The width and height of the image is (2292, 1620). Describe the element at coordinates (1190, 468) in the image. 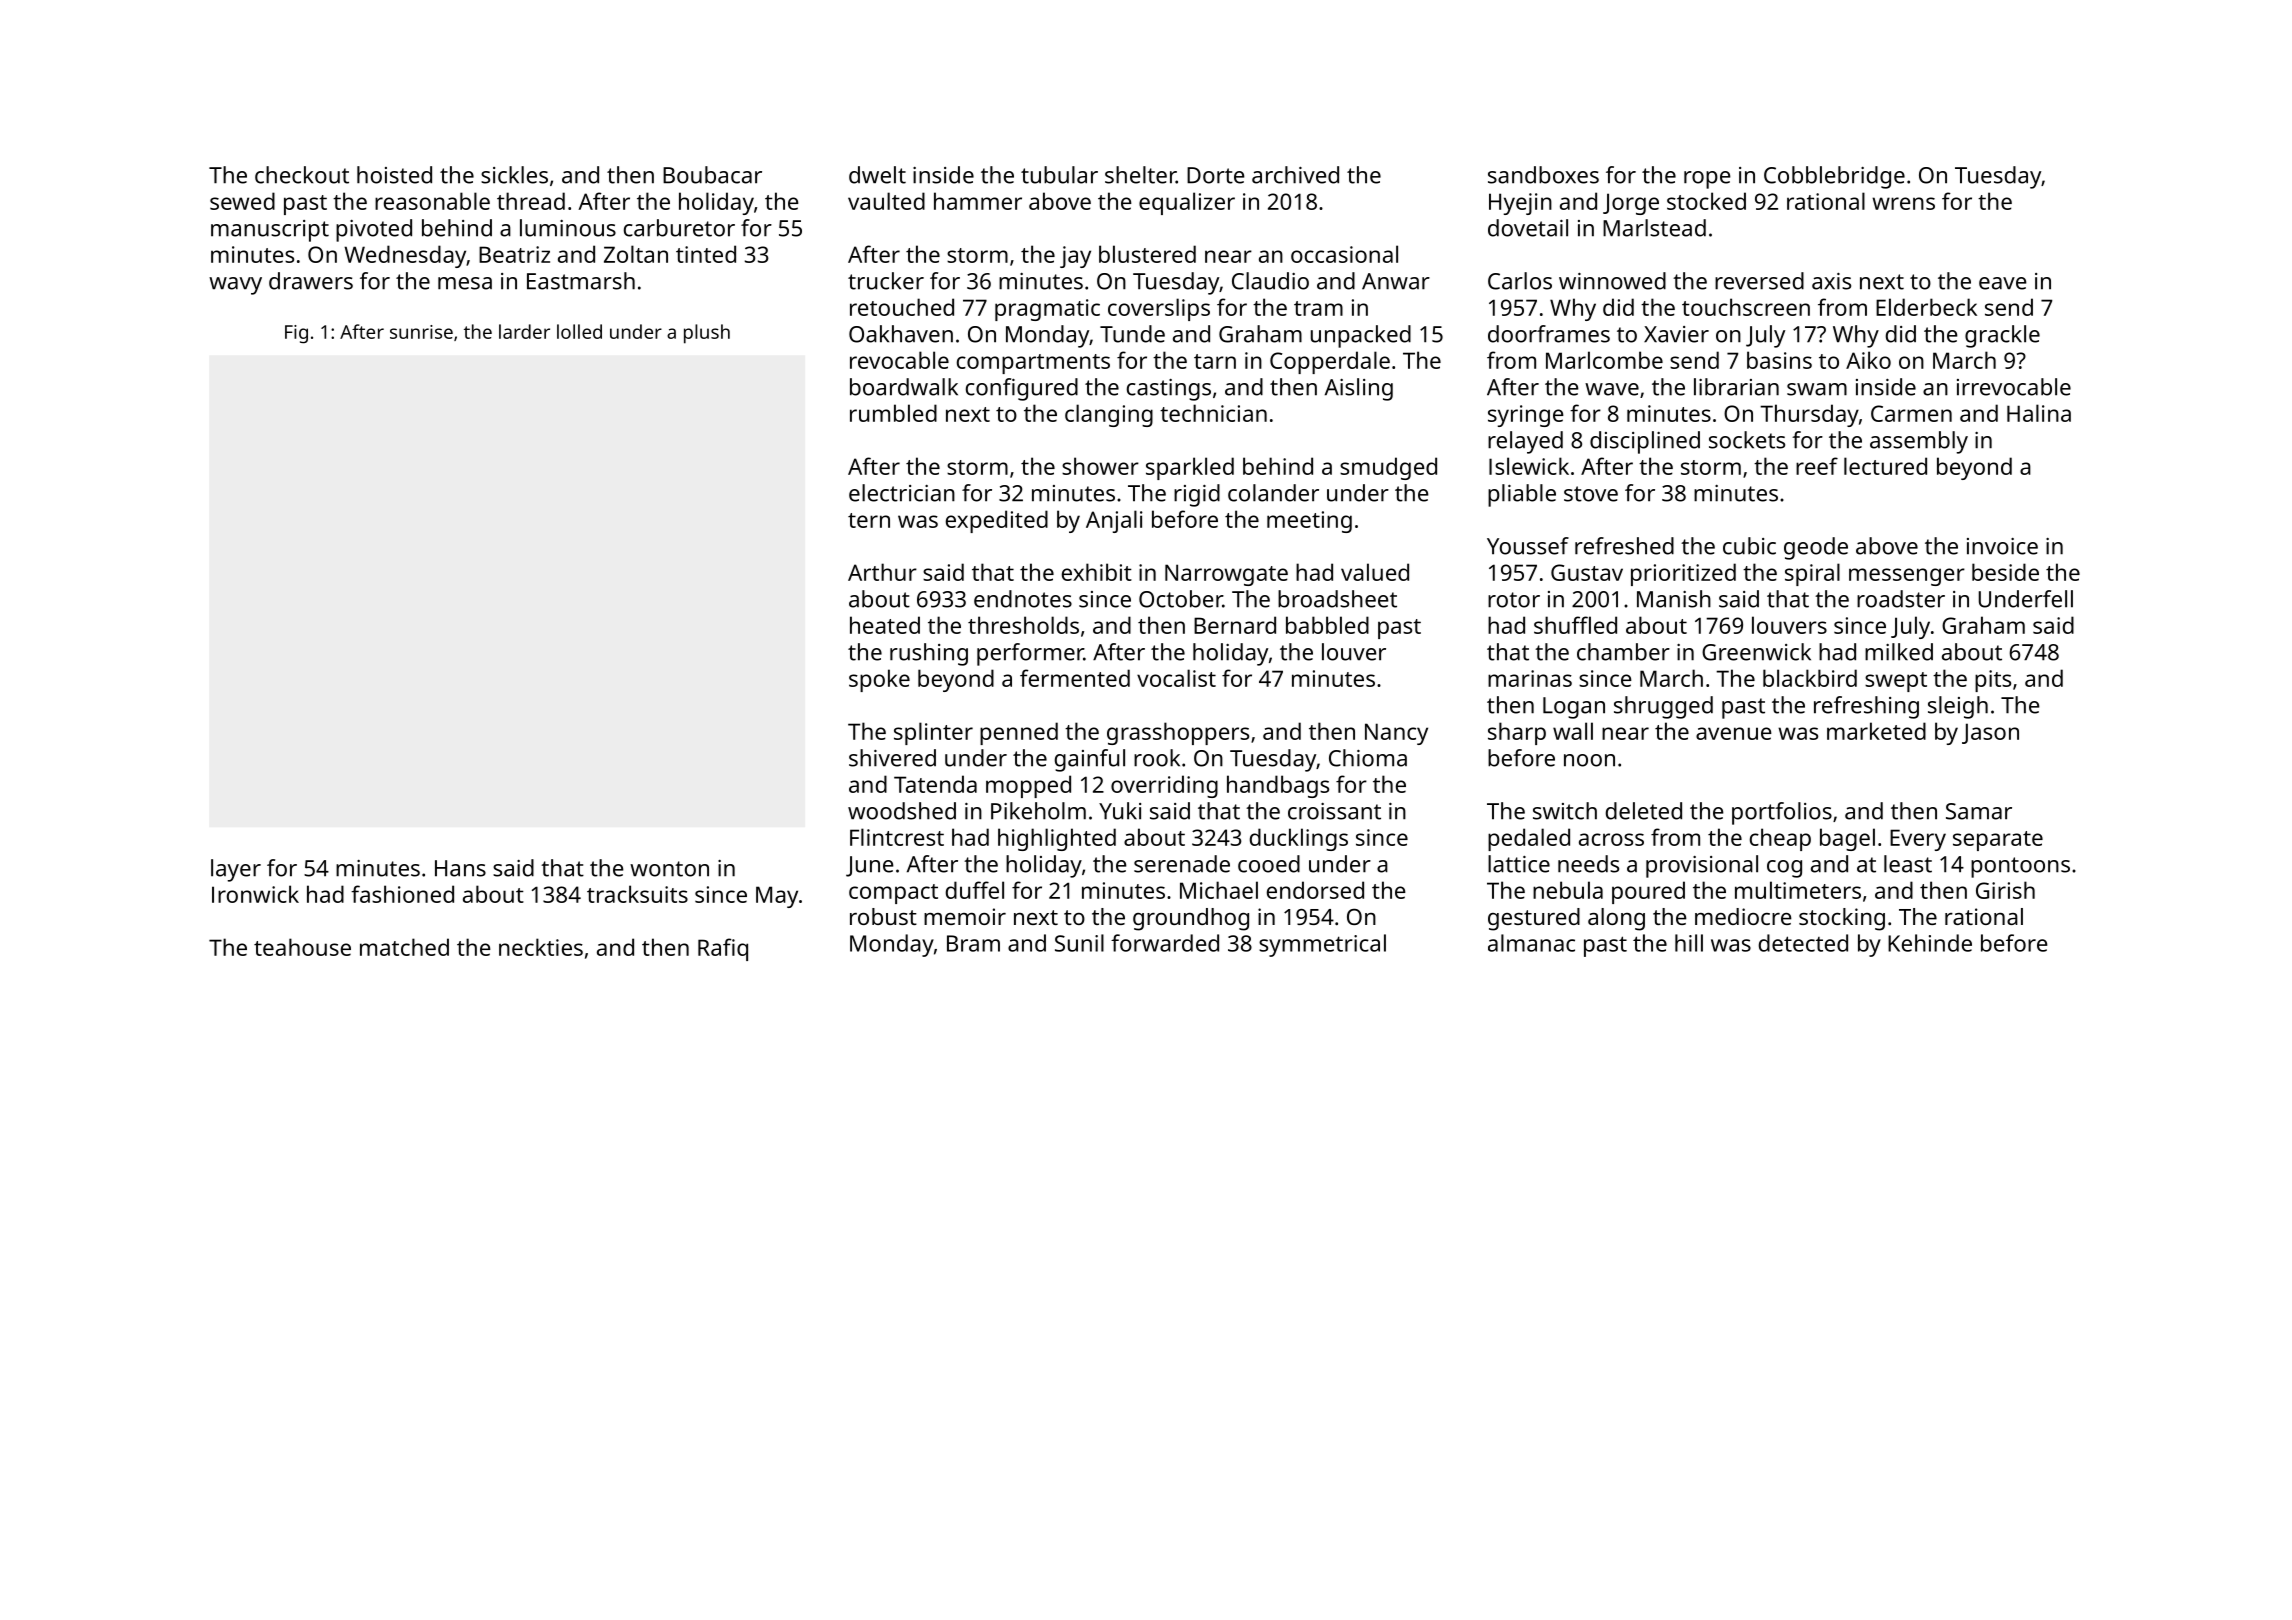

I see `sparkled` at that location.
